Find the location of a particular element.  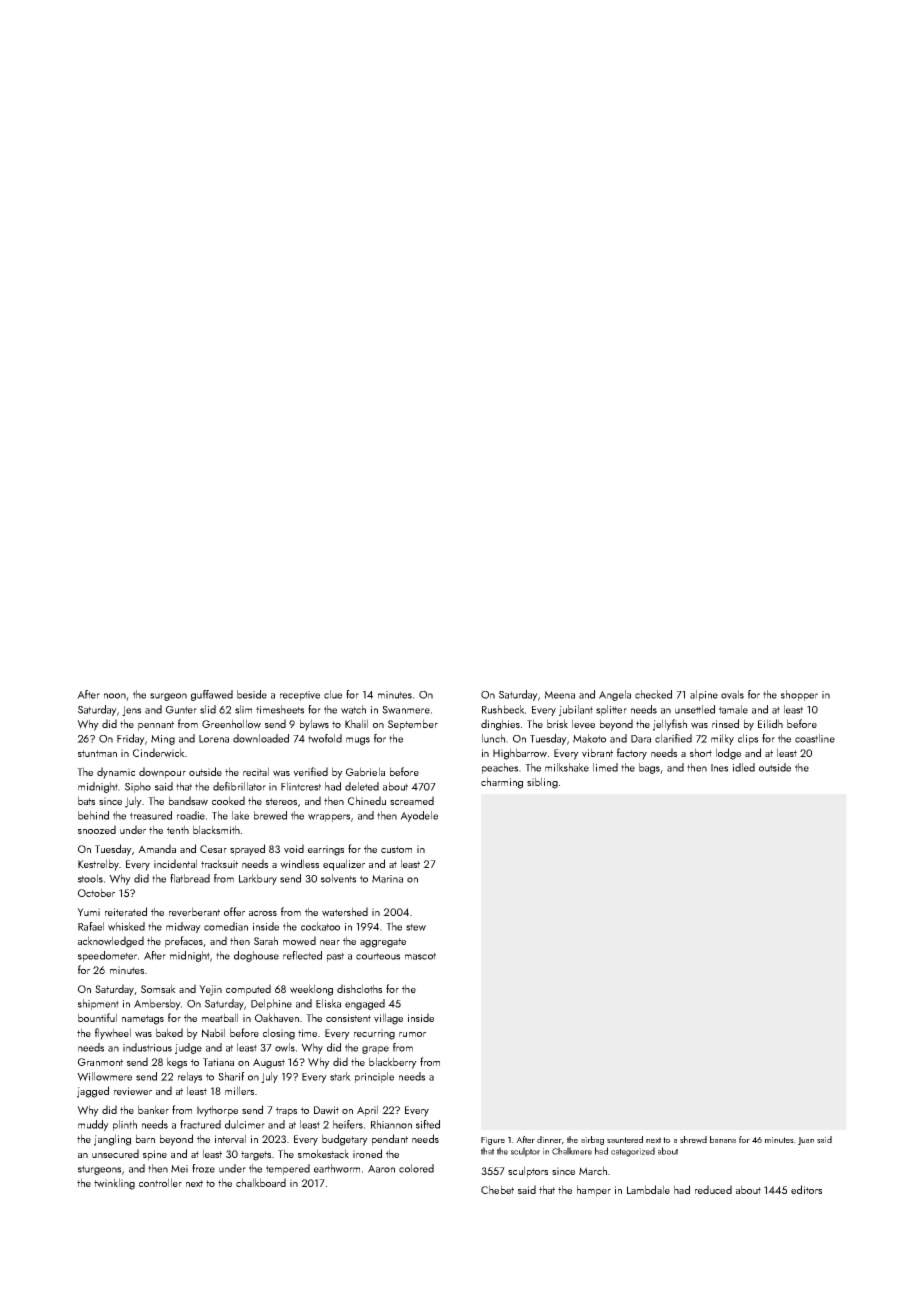

Chebet is located at coordinates (497, 1189).
